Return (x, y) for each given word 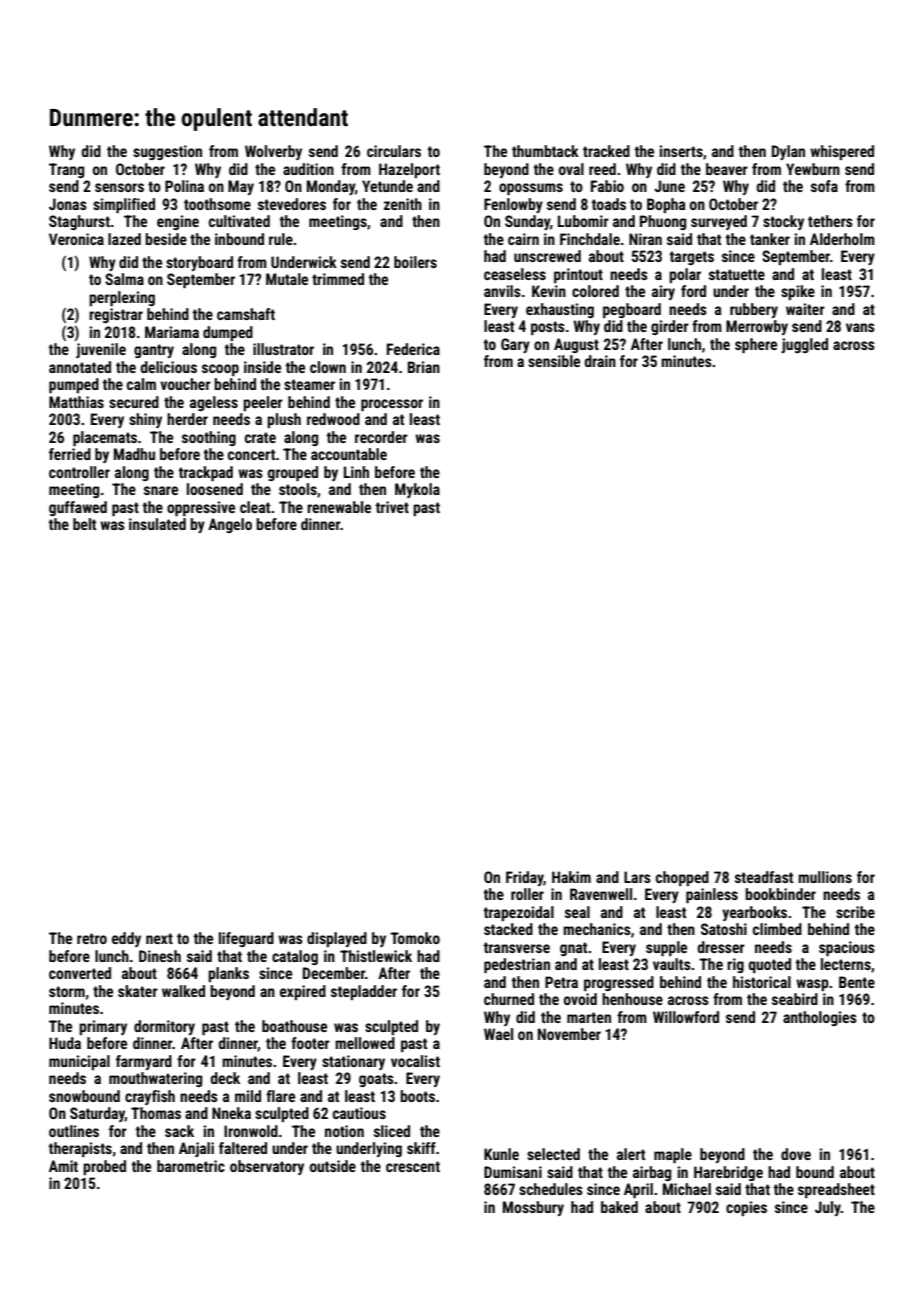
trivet (392, 507)
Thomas (156, 1113)
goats (376, 1080)
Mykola (417, 490)
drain (600, 361)
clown (328, 367)
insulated (157, 524)
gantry (154, 351)
